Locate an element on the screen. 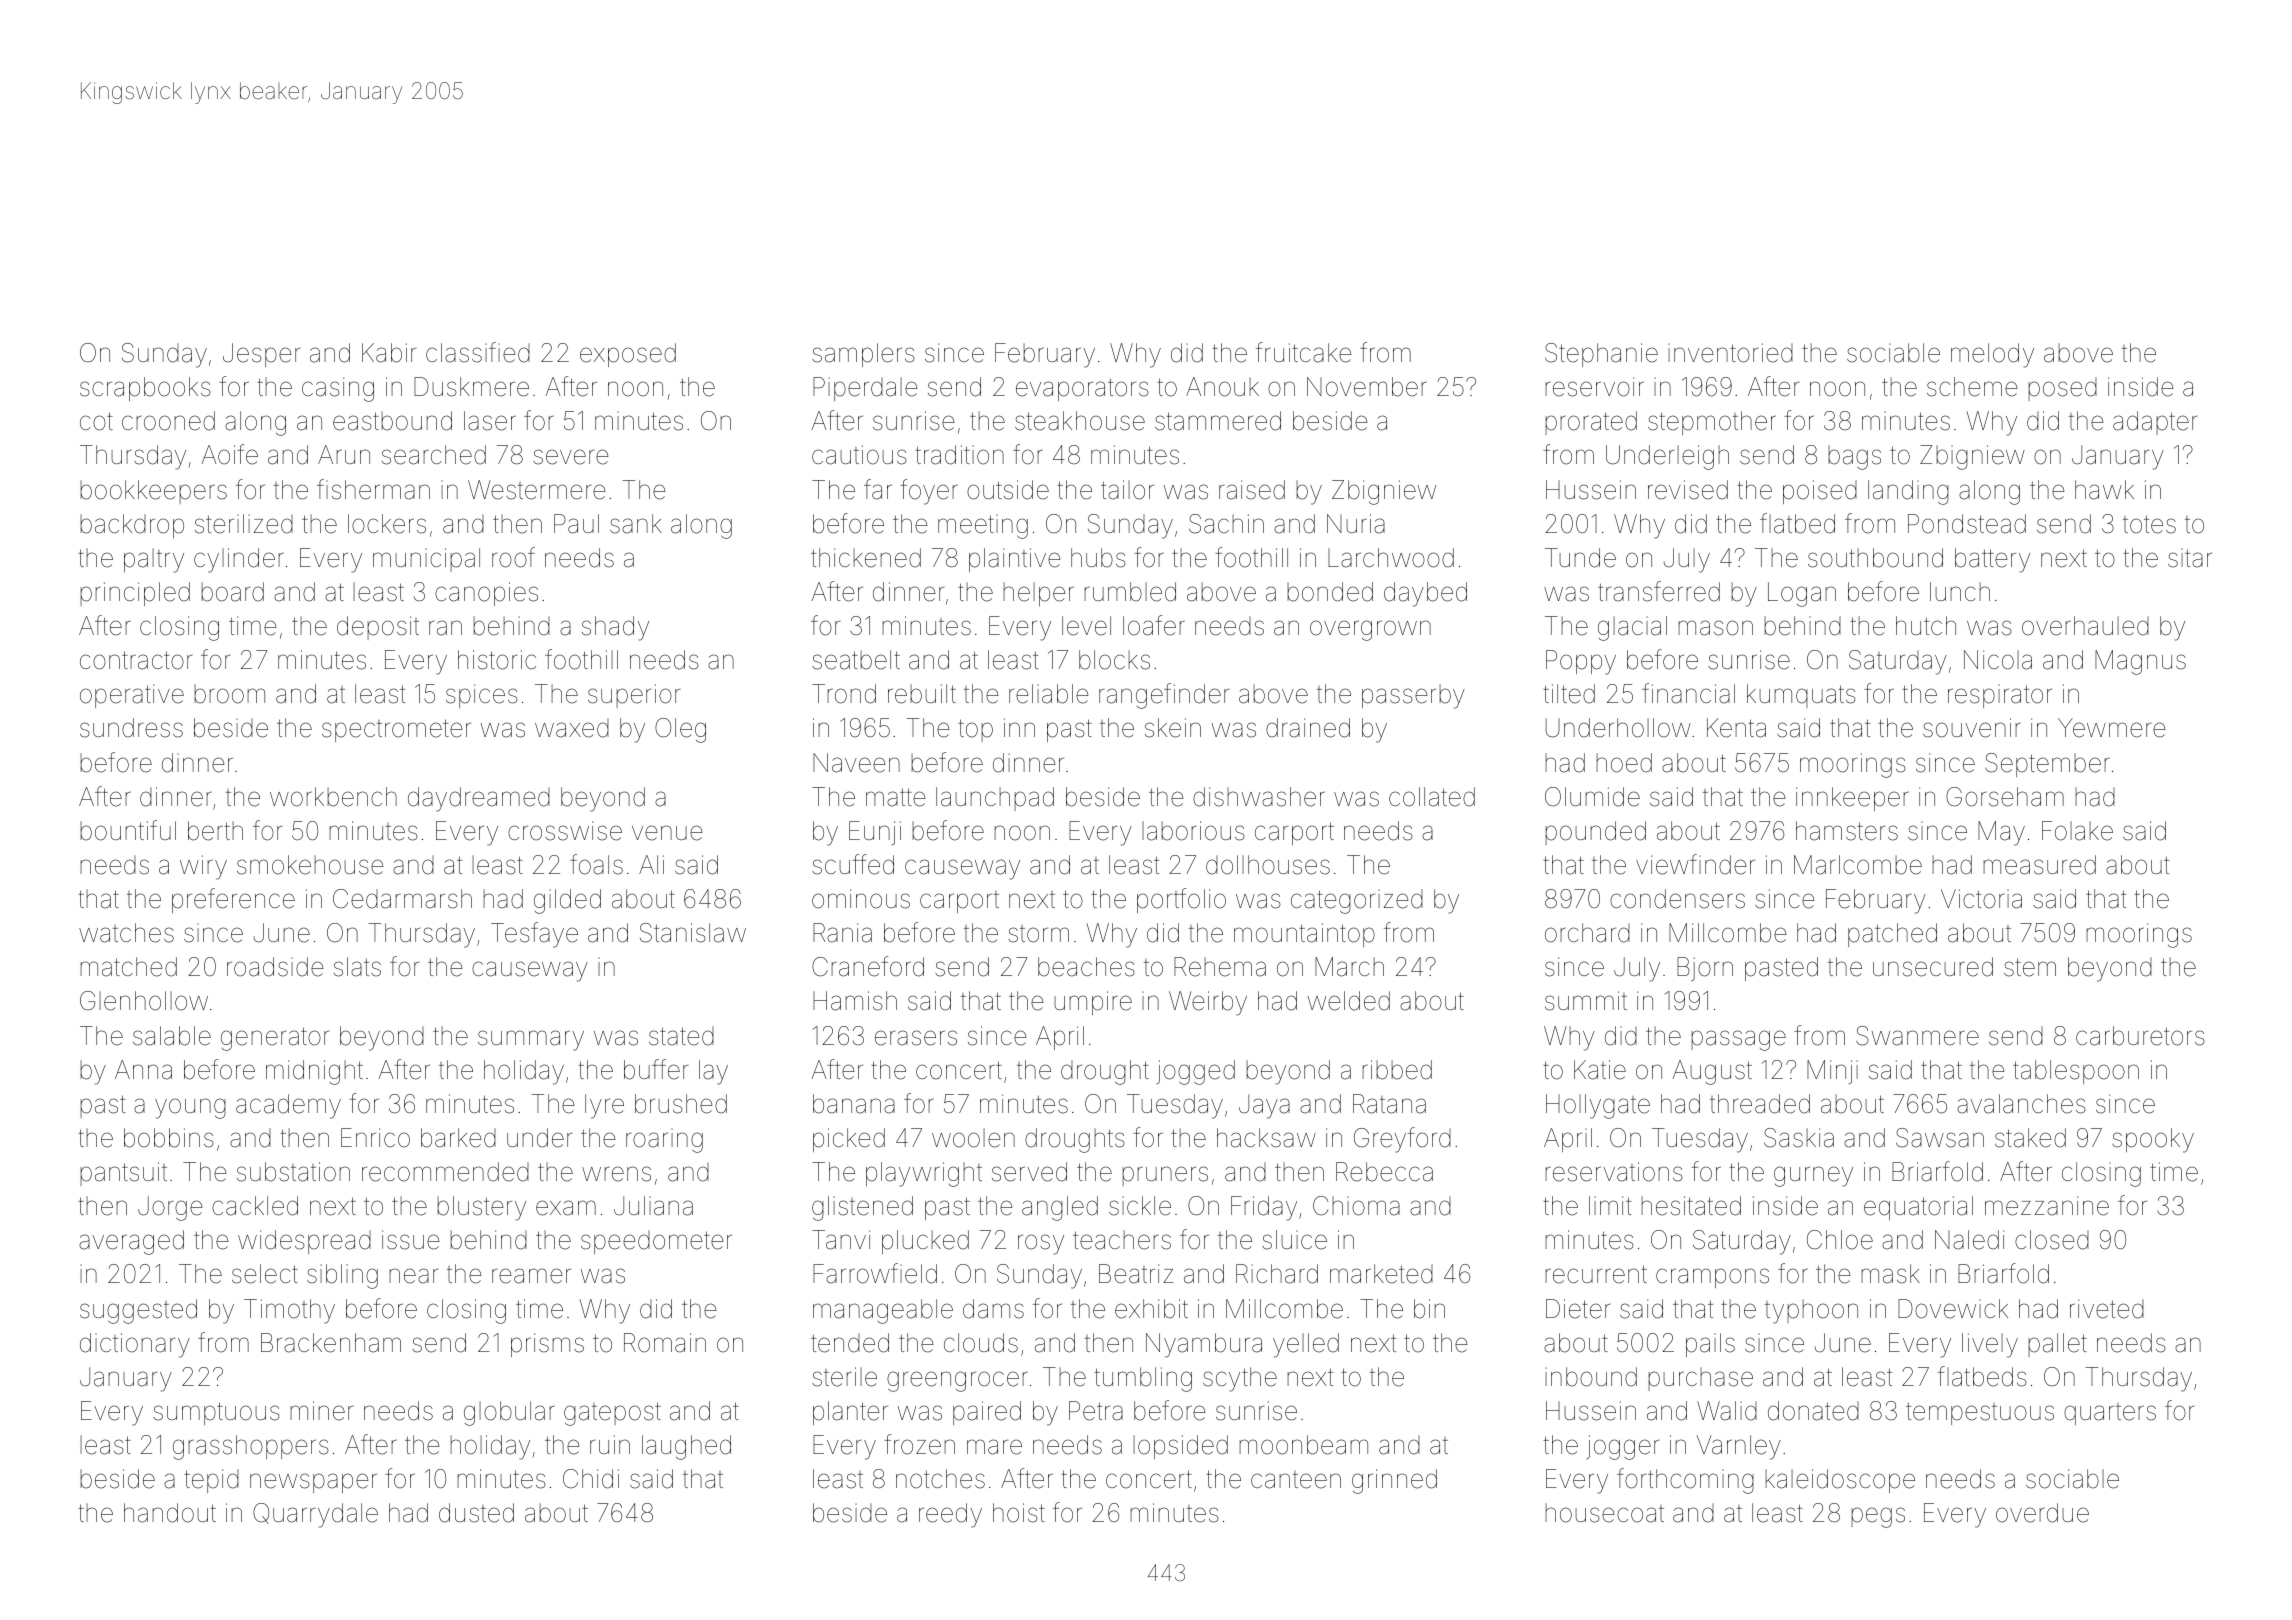 This screenshot has height=1620, width=2292. principled is located at coordinates (135, 594).
